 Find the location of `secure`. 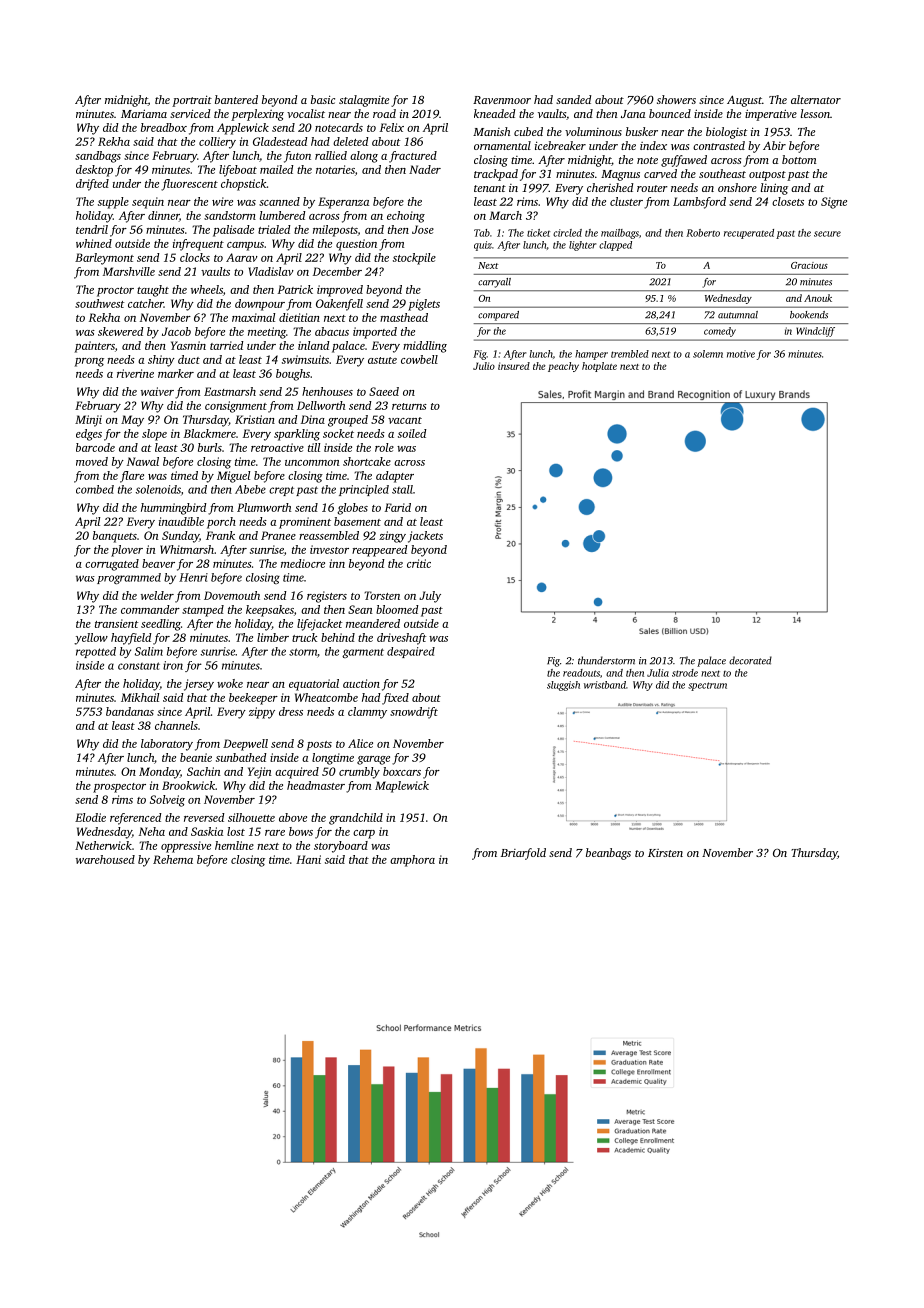

secure is located at coordinates (827, 234).
